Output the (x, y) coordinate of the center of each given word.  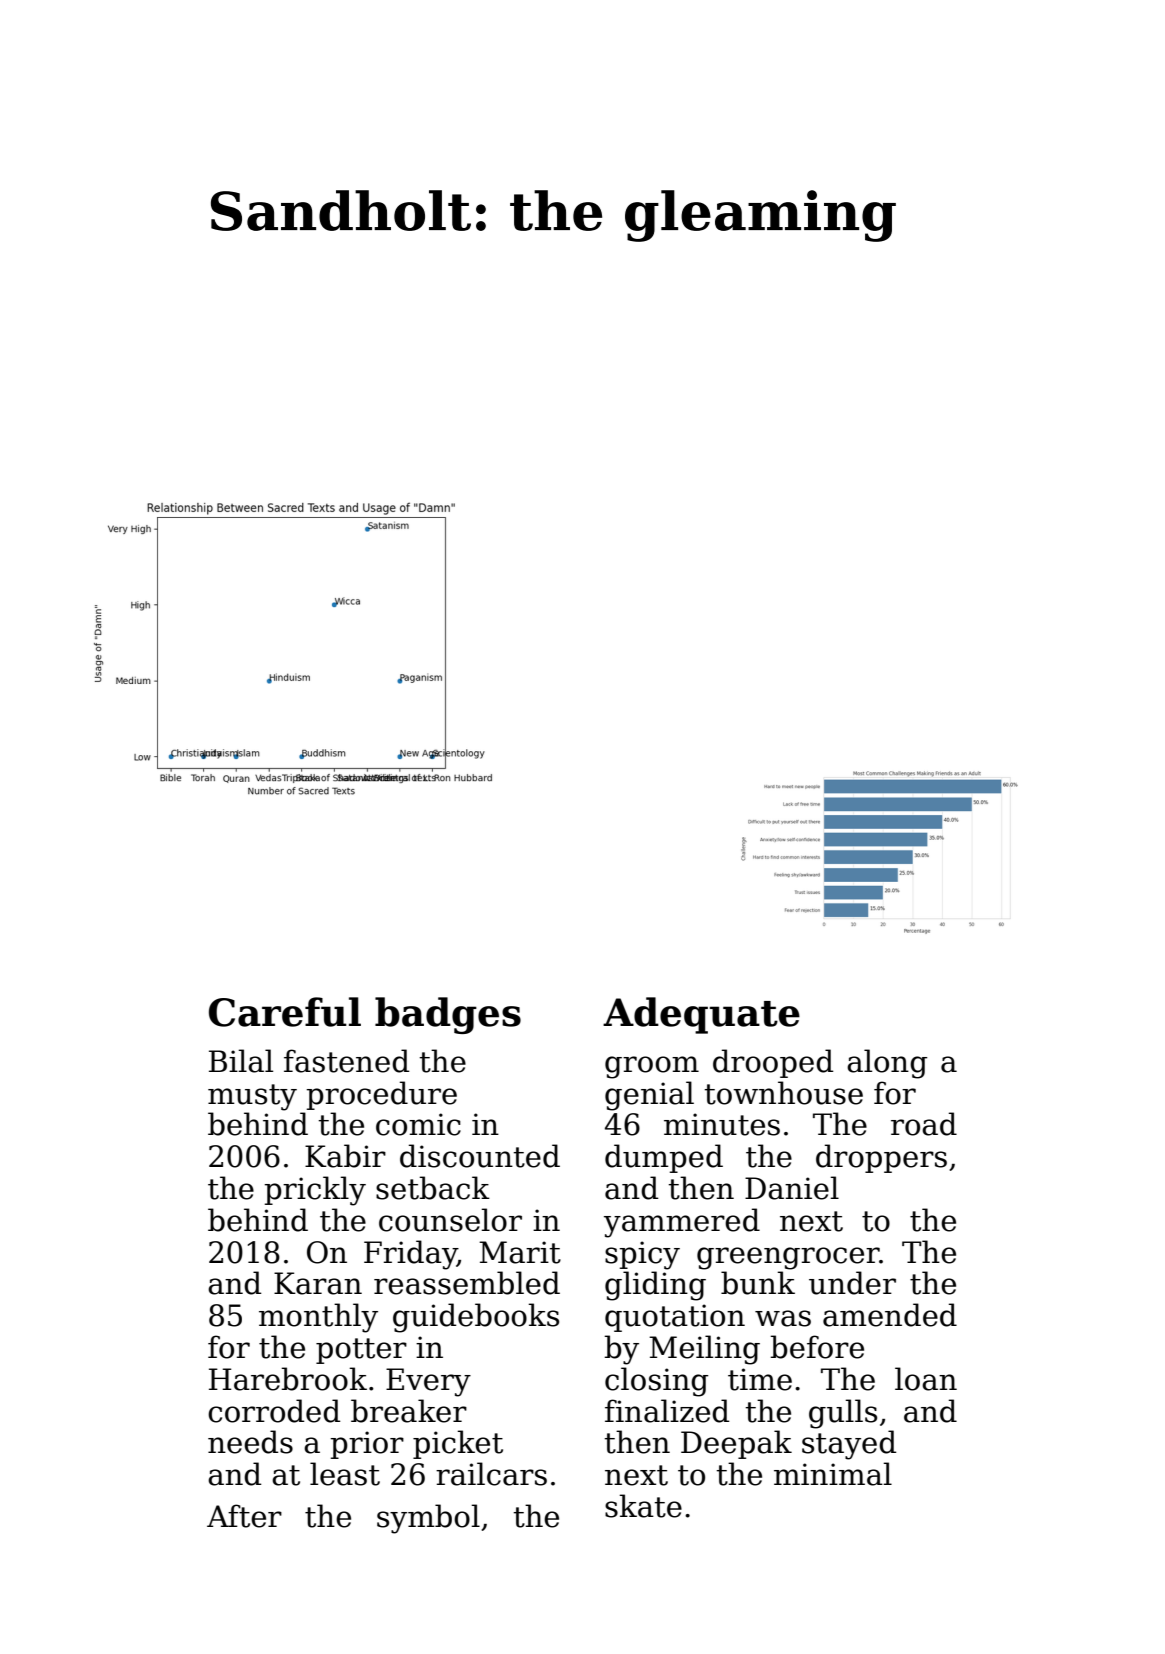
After (244, 1516)
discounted (480, 1156)
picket (458, 1444)
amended (890, 1315)
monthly (318, 1318)
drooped (773, 1063)
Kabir (345, 1156)
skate (643, 1506)
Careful (285, 1012)
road (924, 1124)
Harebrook (288, 1379)
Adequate (701, 1015)
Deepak (736, 1444)
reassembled (467, 1283)
